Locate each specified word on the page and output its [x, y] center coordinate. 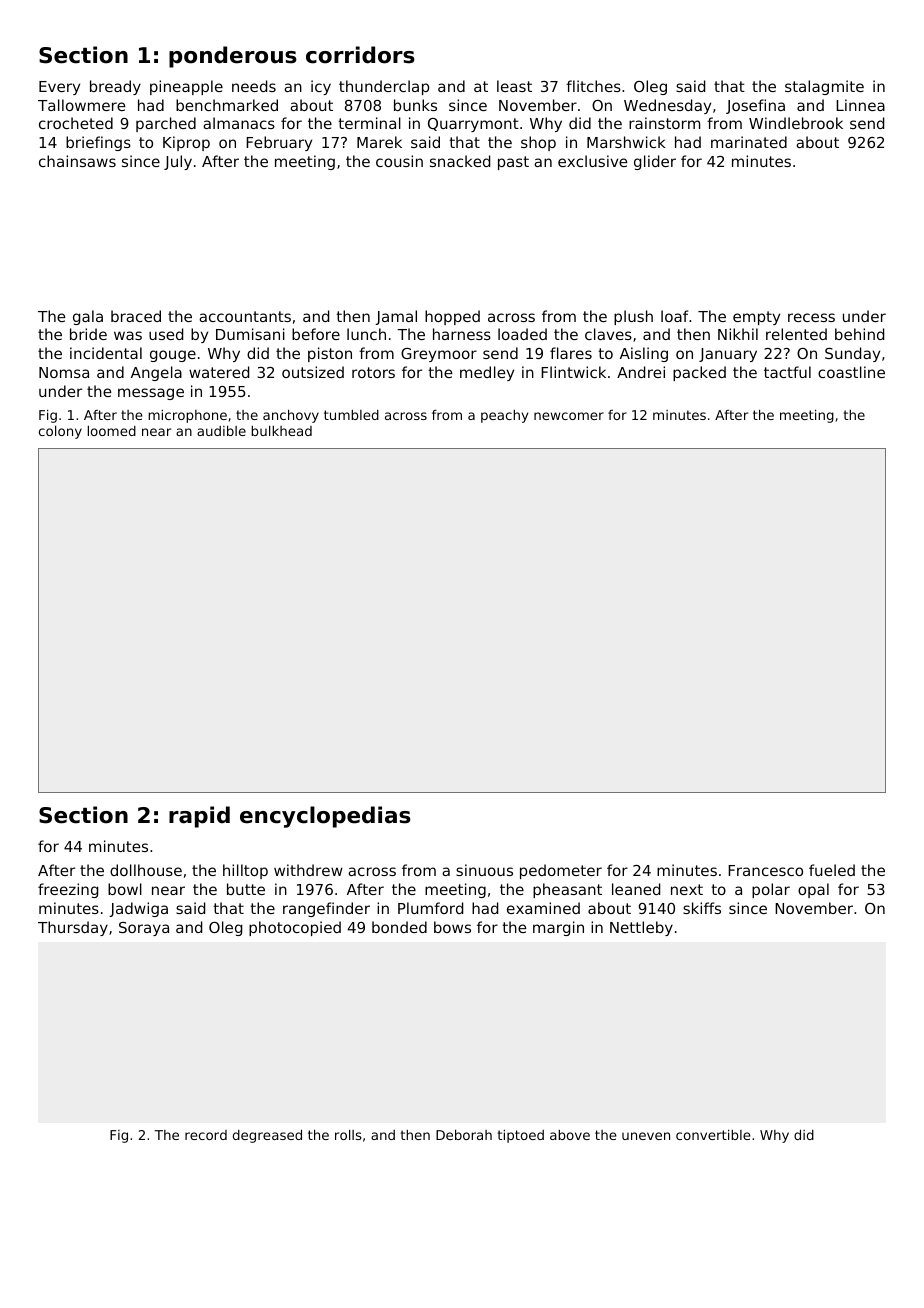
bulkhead [281, 431]
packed [699, 373]
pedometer [561, 871]
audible [221, 430]
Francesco [765, 870]
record [206, 1135]
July [178, 162]
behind [859, 334]
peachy [504, 416]
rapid [199, 817]
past [513, 163]
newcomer [569, 416]
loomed [112, 431]
